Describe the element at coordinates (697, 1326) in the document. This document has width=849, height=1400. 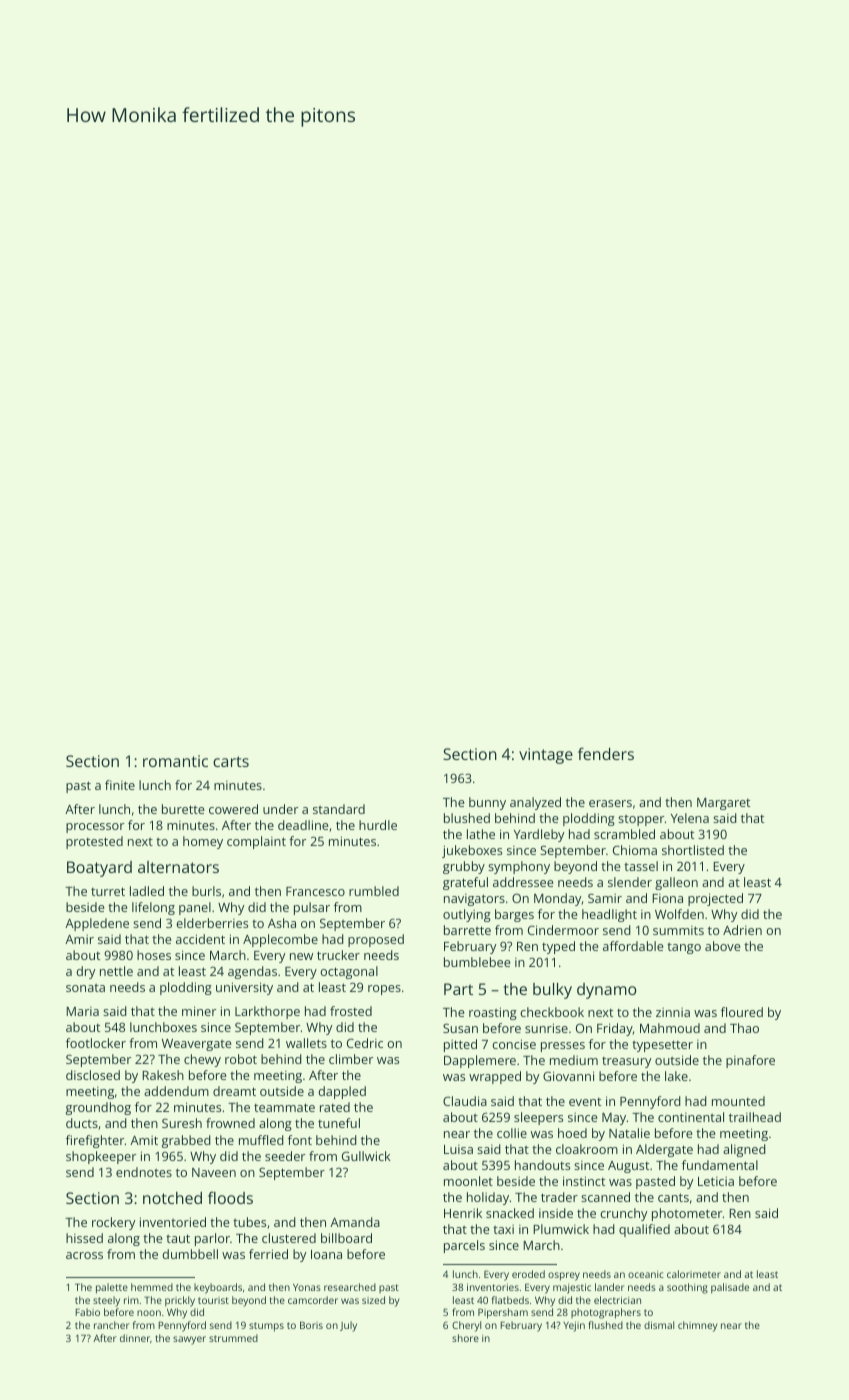
I see `chimney` at that location.
